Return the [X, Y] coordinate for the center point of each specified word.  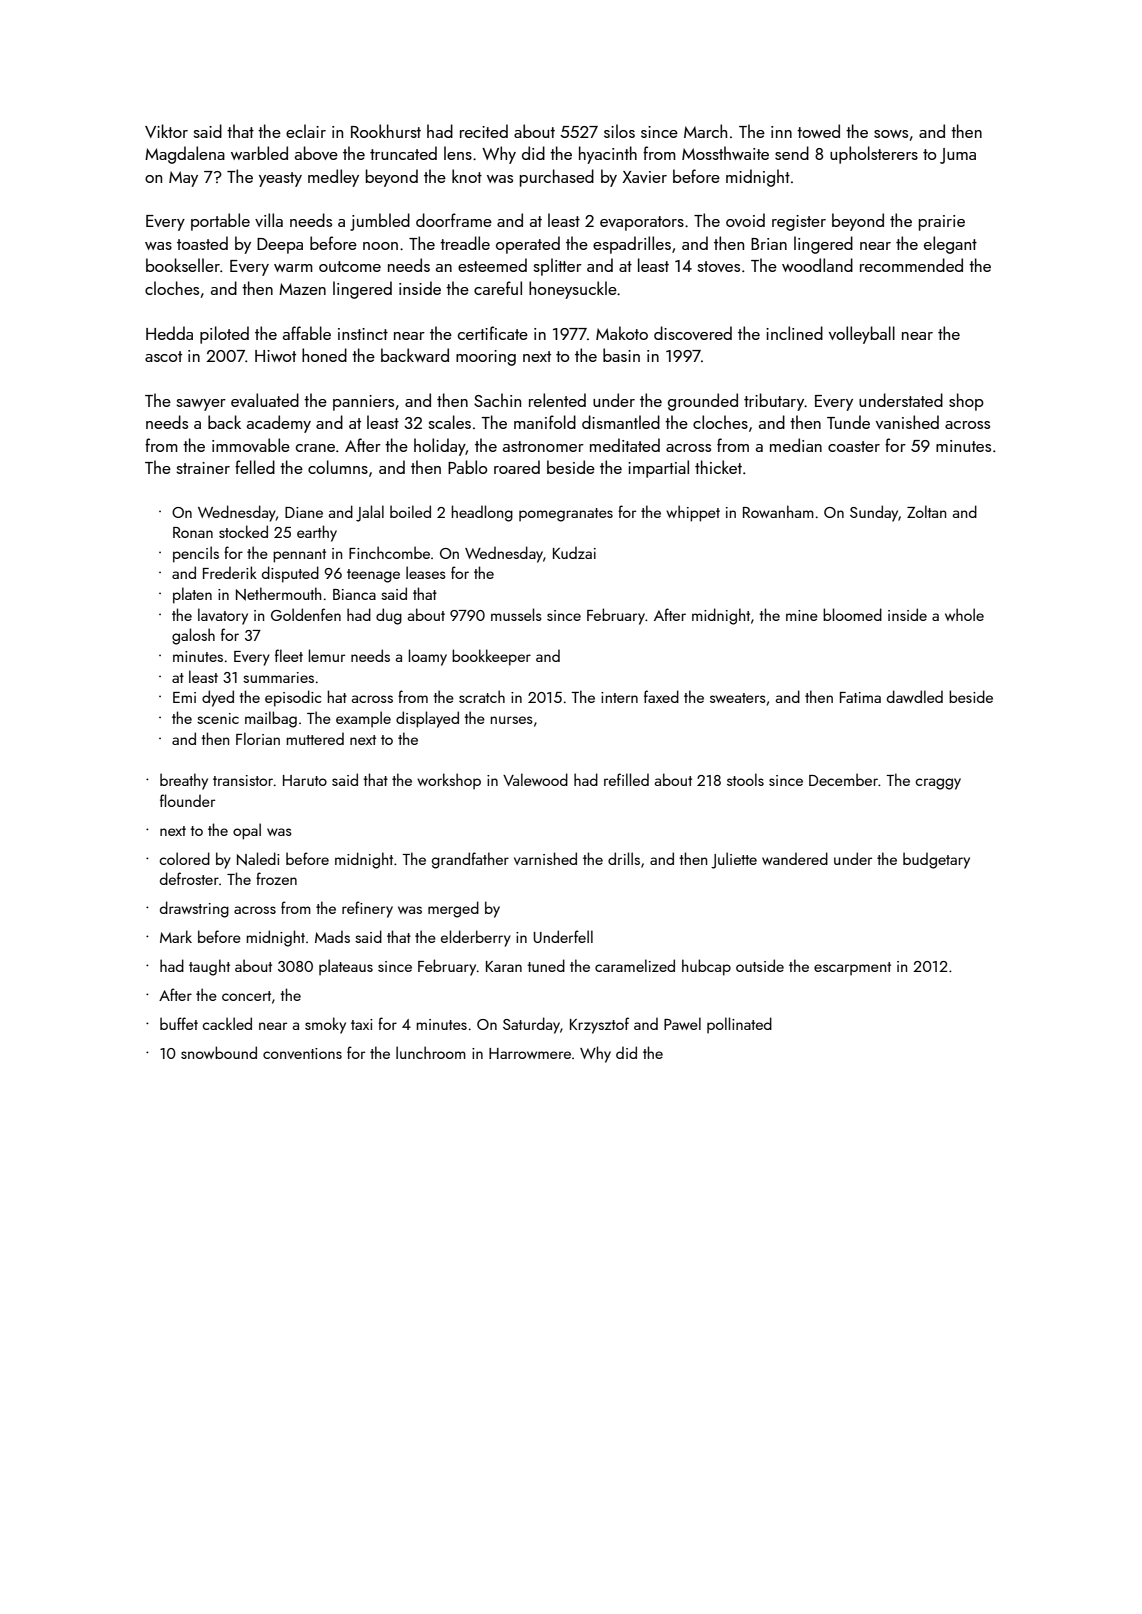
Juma [958, 156]
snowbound [219, 1052]
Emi [184, 697]
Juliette [734, 860]
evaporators [642, 223]
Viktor [166, 131]
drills [624, 858]
